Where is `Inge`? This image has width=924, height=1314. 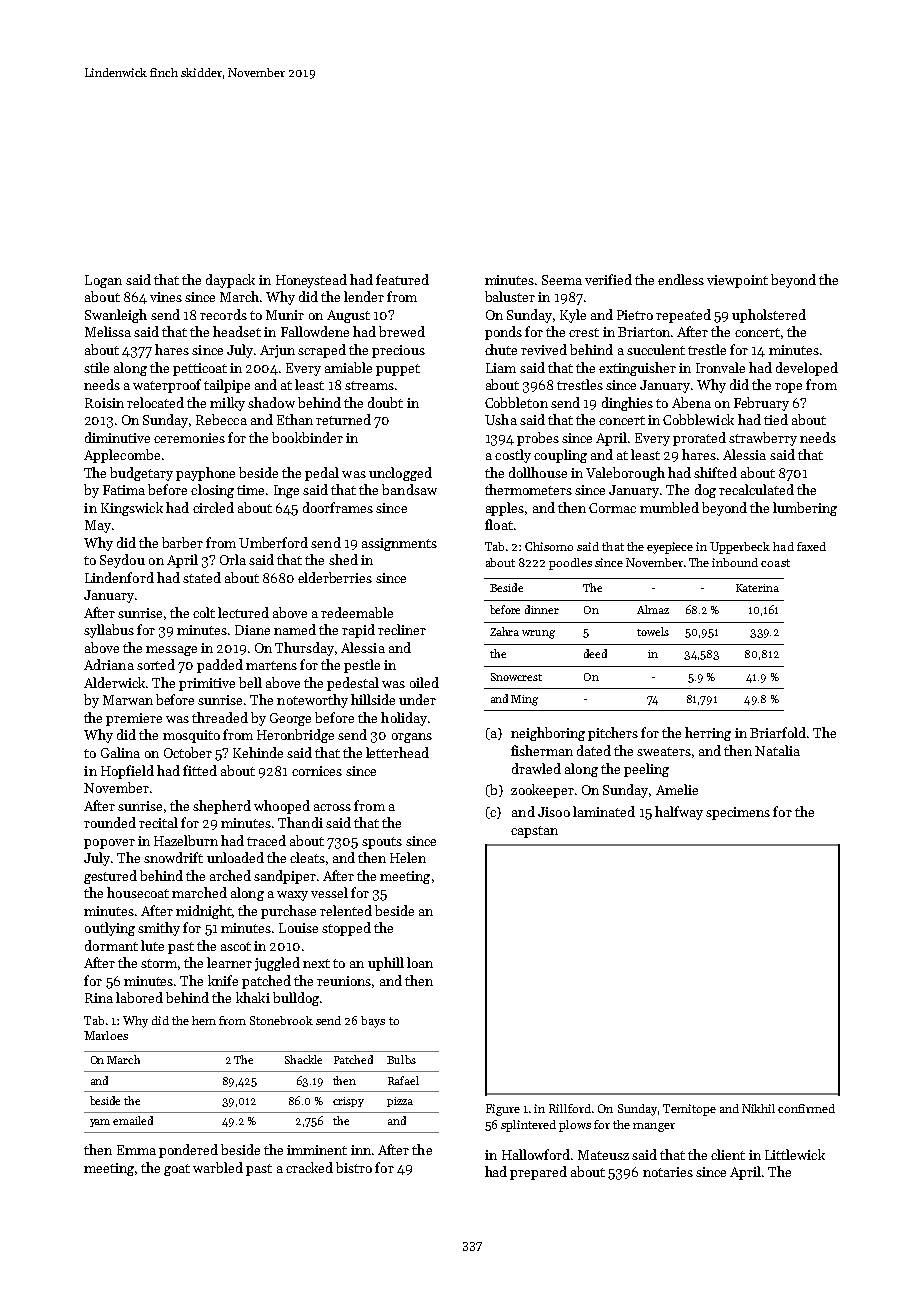
Inge is located at coordinates (286, 491).
